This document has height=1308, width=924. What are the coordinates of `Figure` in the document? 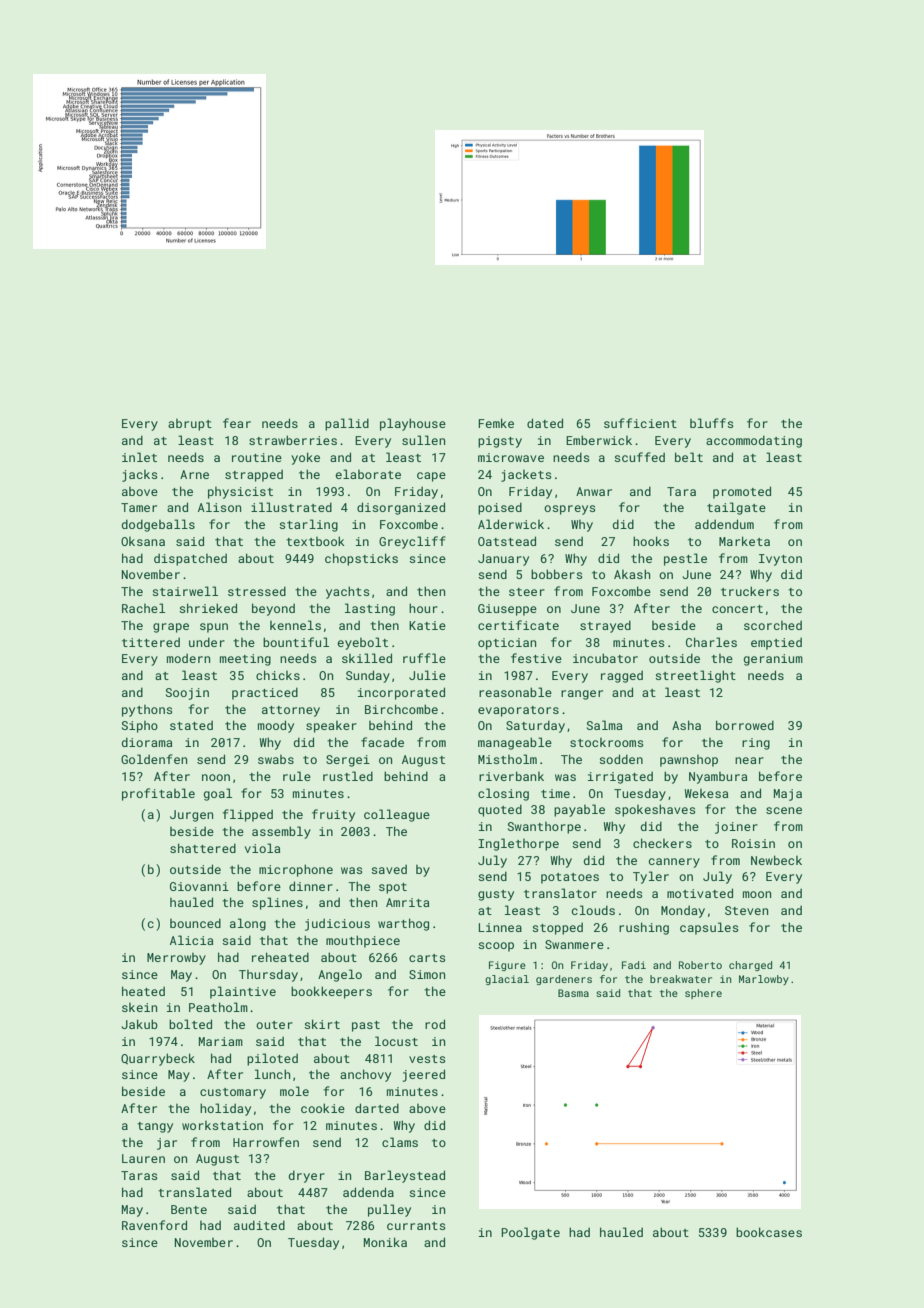 It's located at (507, 966).
